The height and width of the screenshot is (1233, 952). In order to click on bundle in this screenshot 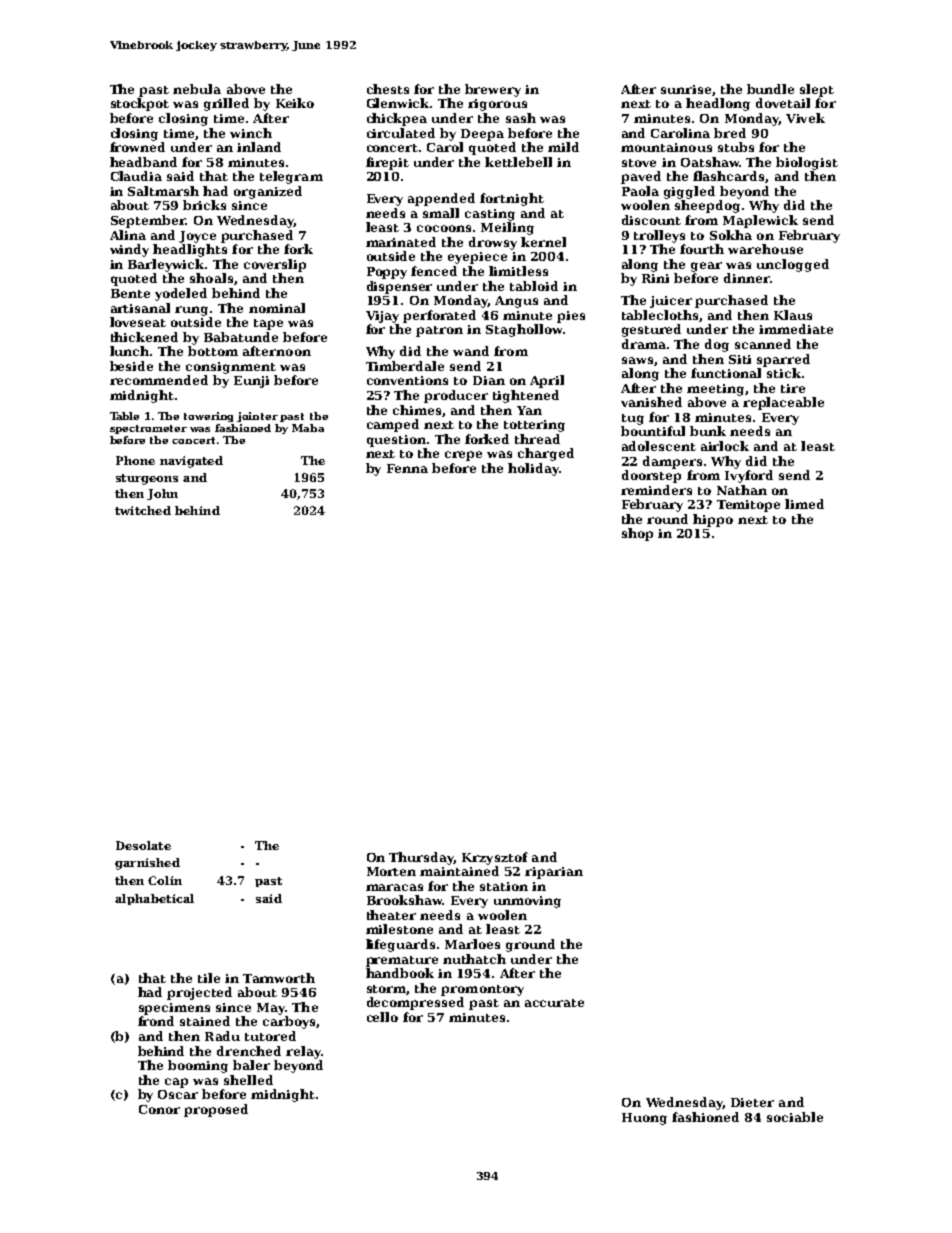, I will do `click(770, 89)`.
